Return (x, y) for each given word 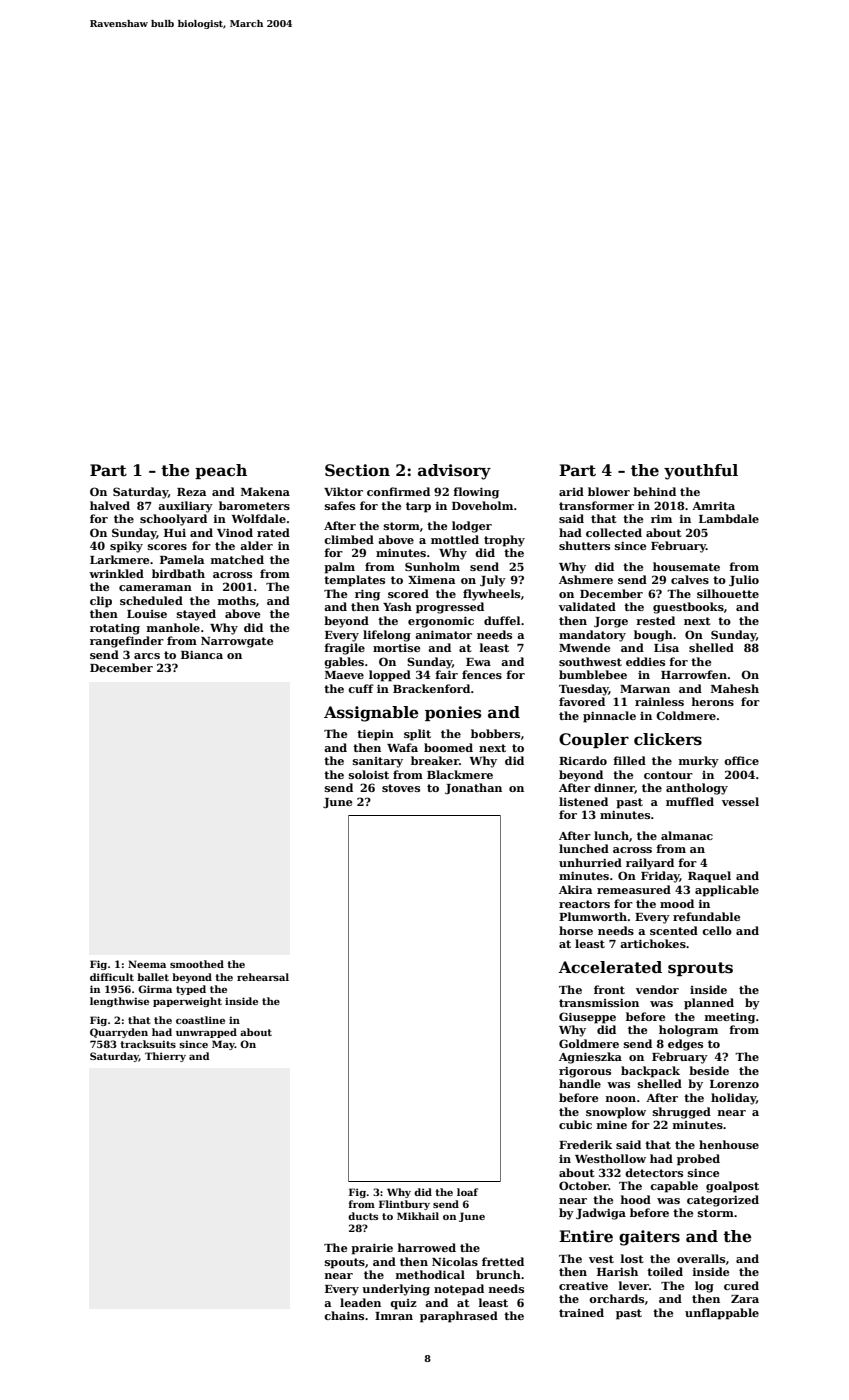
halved (110, 505)
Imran (394, 1316)
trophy (504, 541)
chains (344, 1315)
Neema (147, 964)
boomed (448, 747)
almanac (687, 835)
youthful (701, 472)
